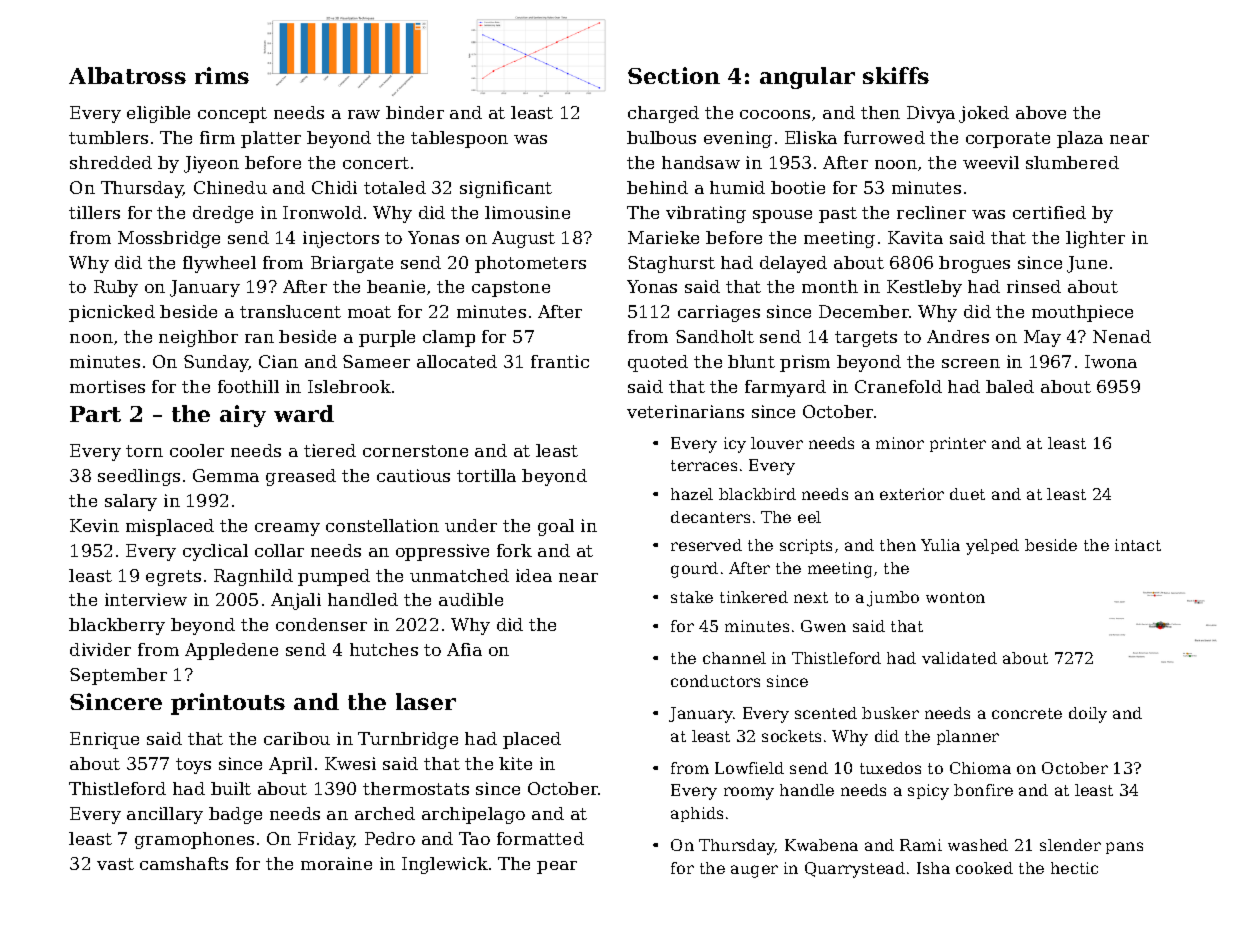  Describe the element at coordinates (100, 649) in the document. I see `divider` at that location.
